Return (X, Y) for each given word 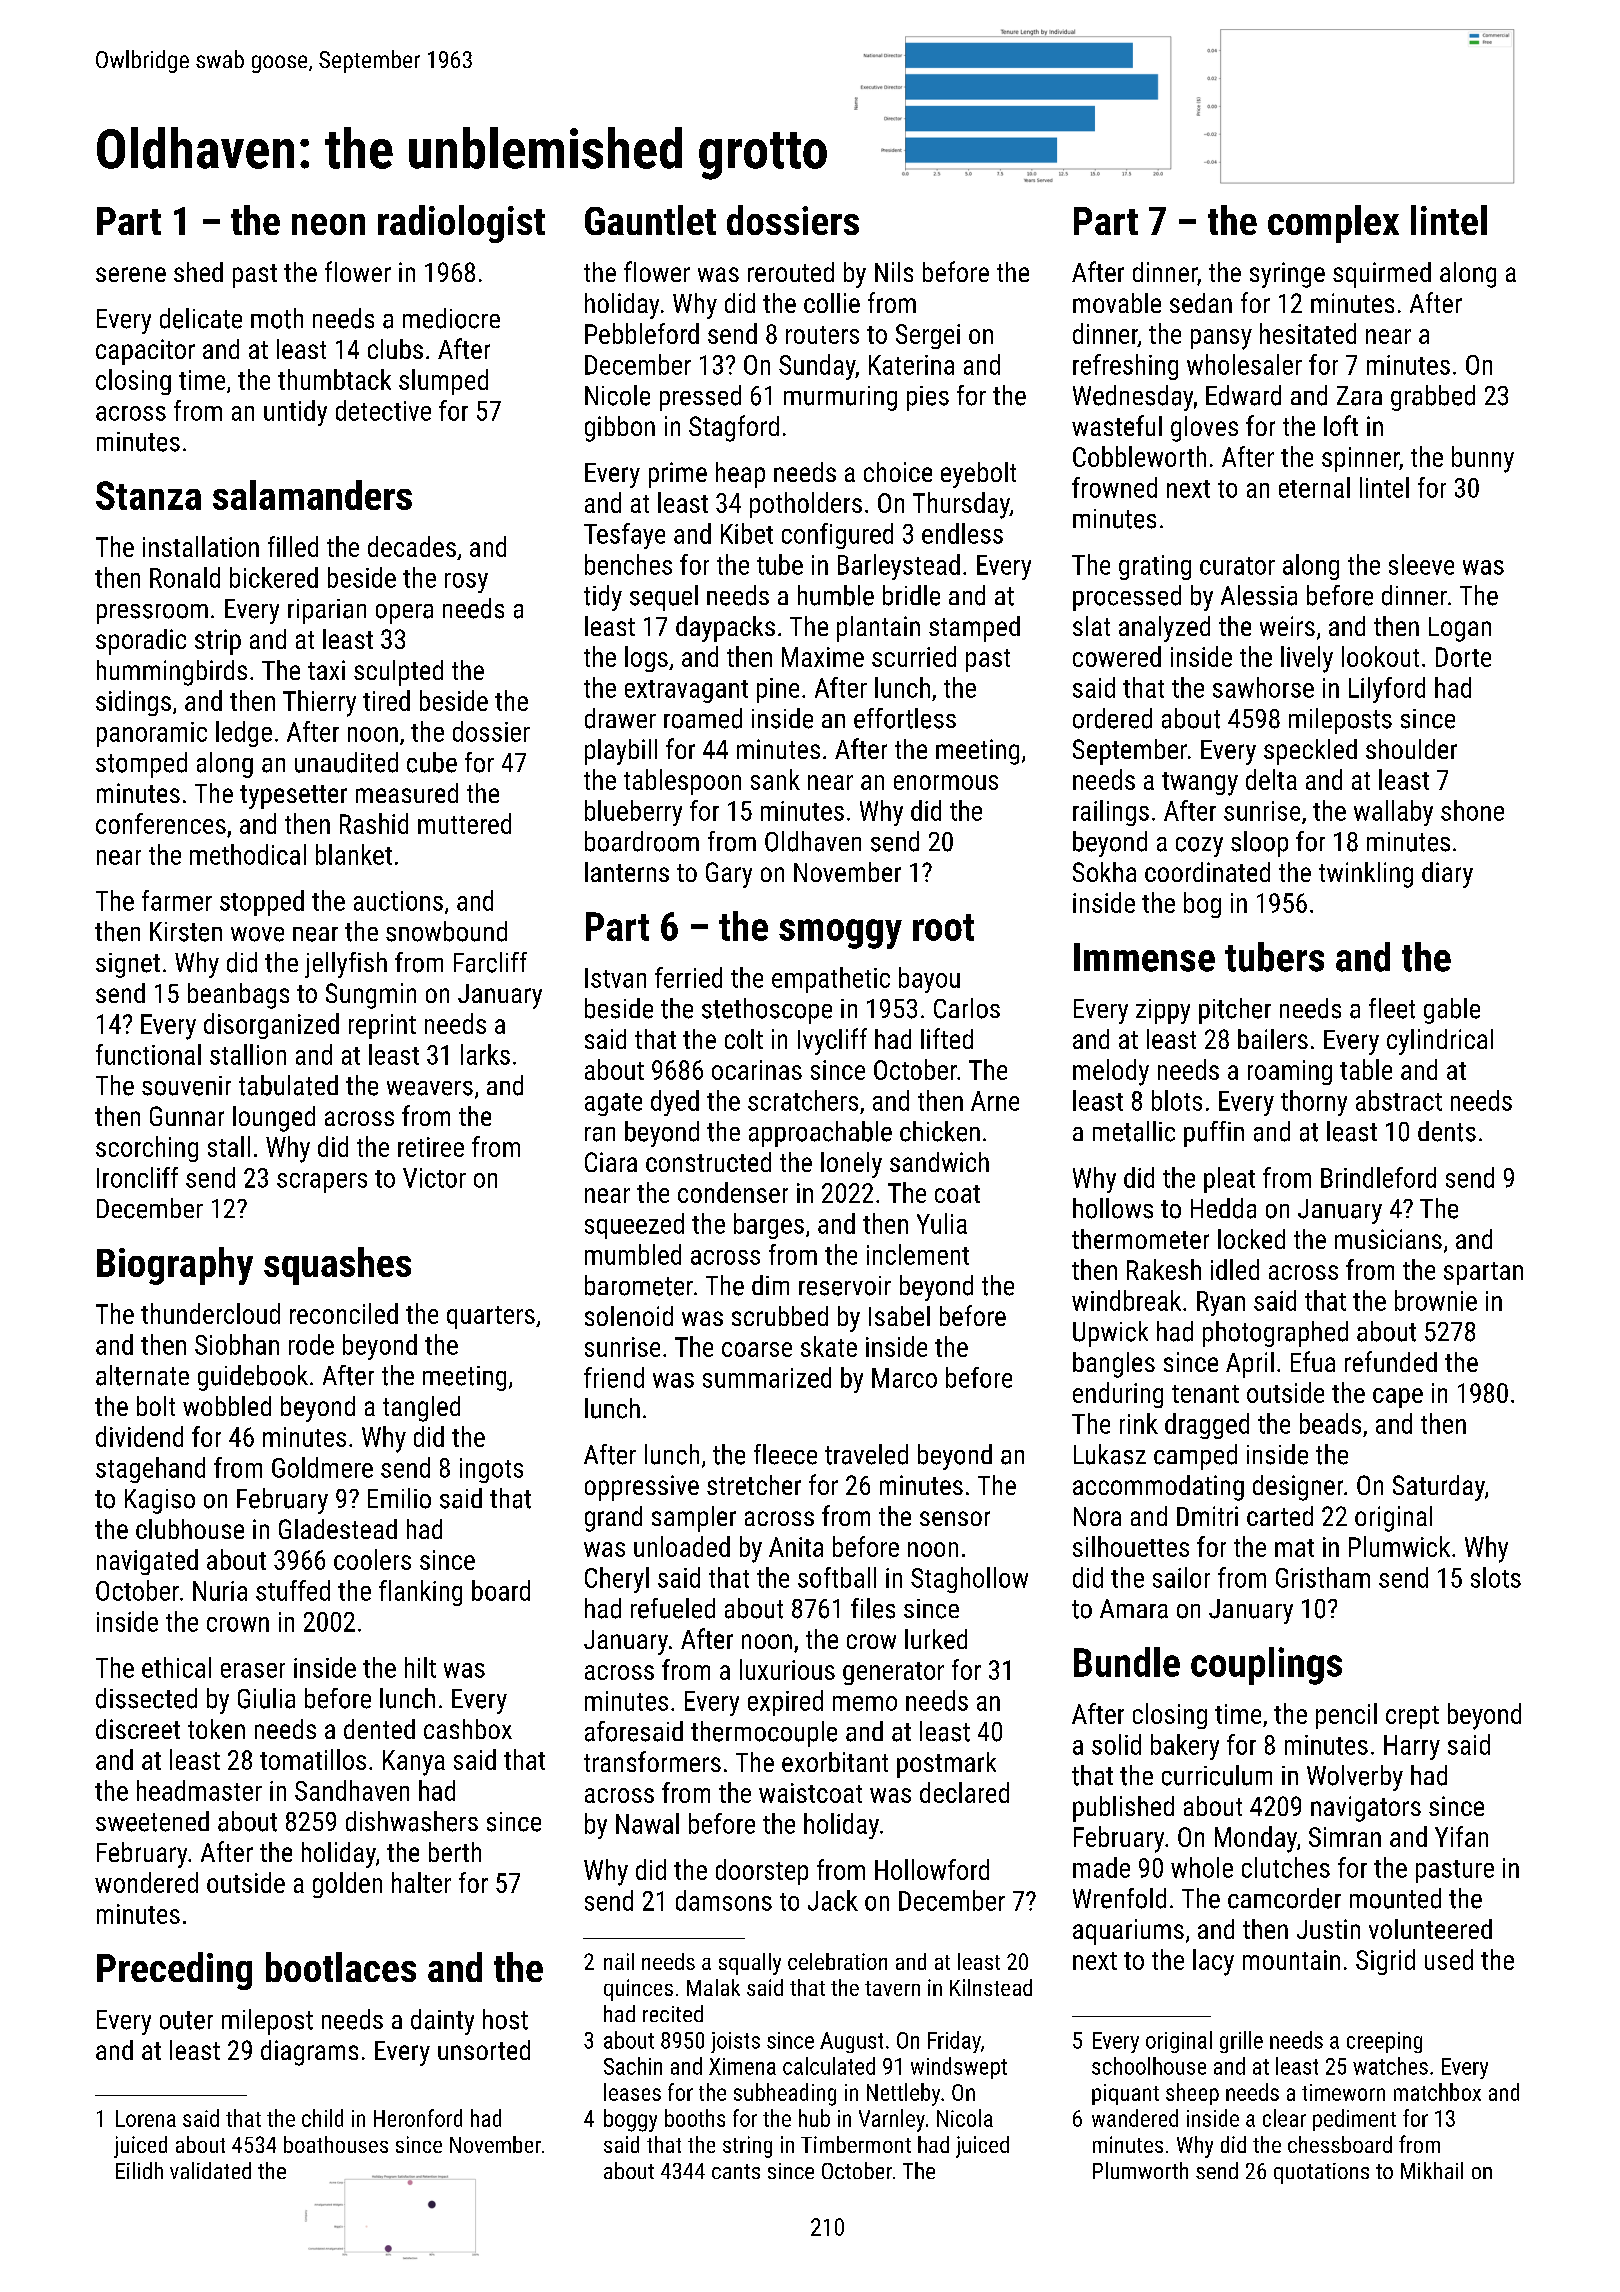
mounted (1395, 1898)
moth (277, 318)
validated (210, 2170)
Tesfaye (624, 536)
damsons (724, 1900)
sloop (1259, 844)
